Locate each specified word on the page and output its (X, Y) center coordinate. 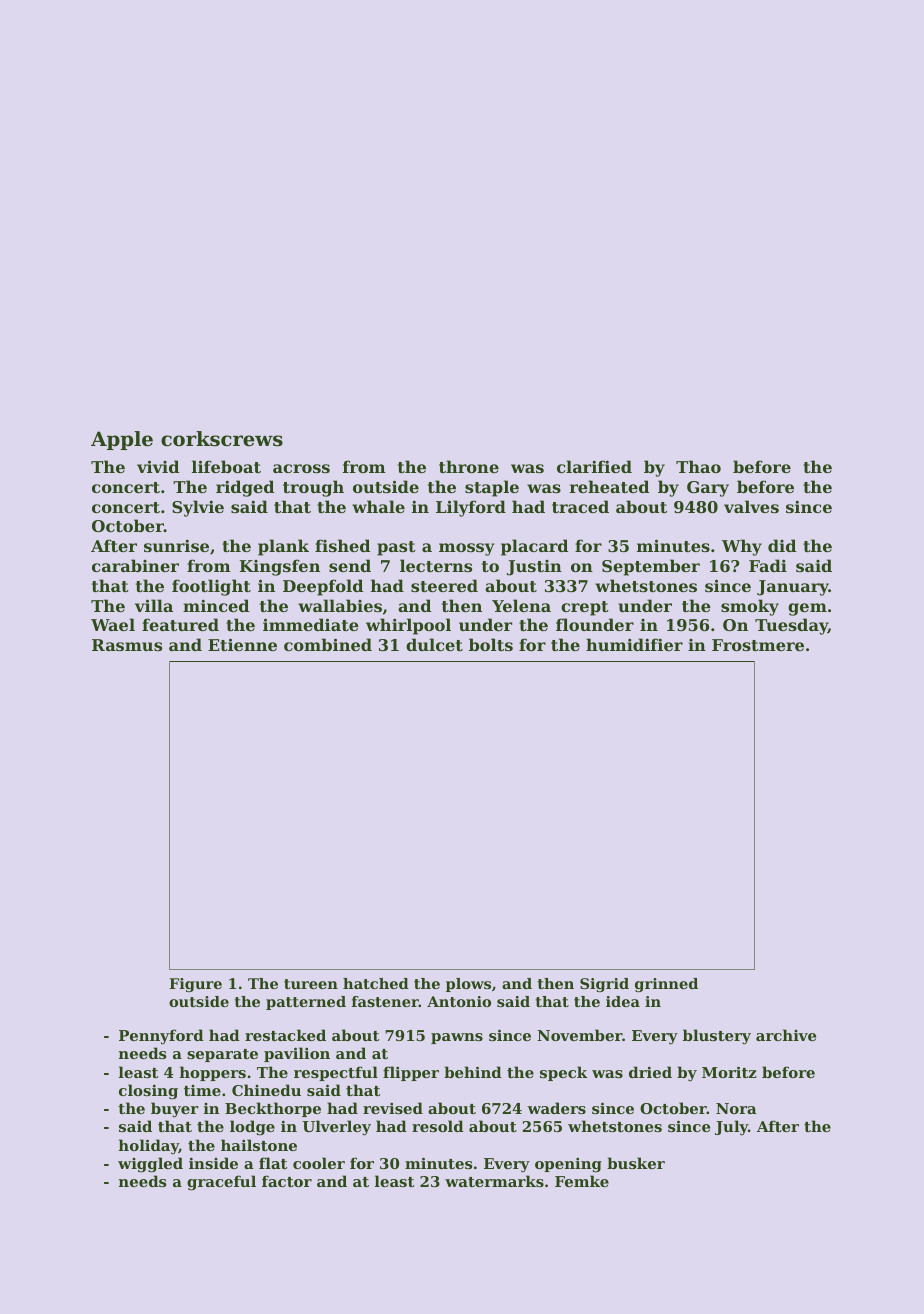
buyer (175, 1110)
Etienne (242, 644)
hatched (376, 983)
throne (469, 466)
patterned (306, 1003)
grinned (666, 985)
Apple (122, 440)
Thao (698, 466)
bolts (491, 644)
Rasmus (127, 645)
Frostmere (758, 645)
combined (328, 644)
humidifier (634, 644)
